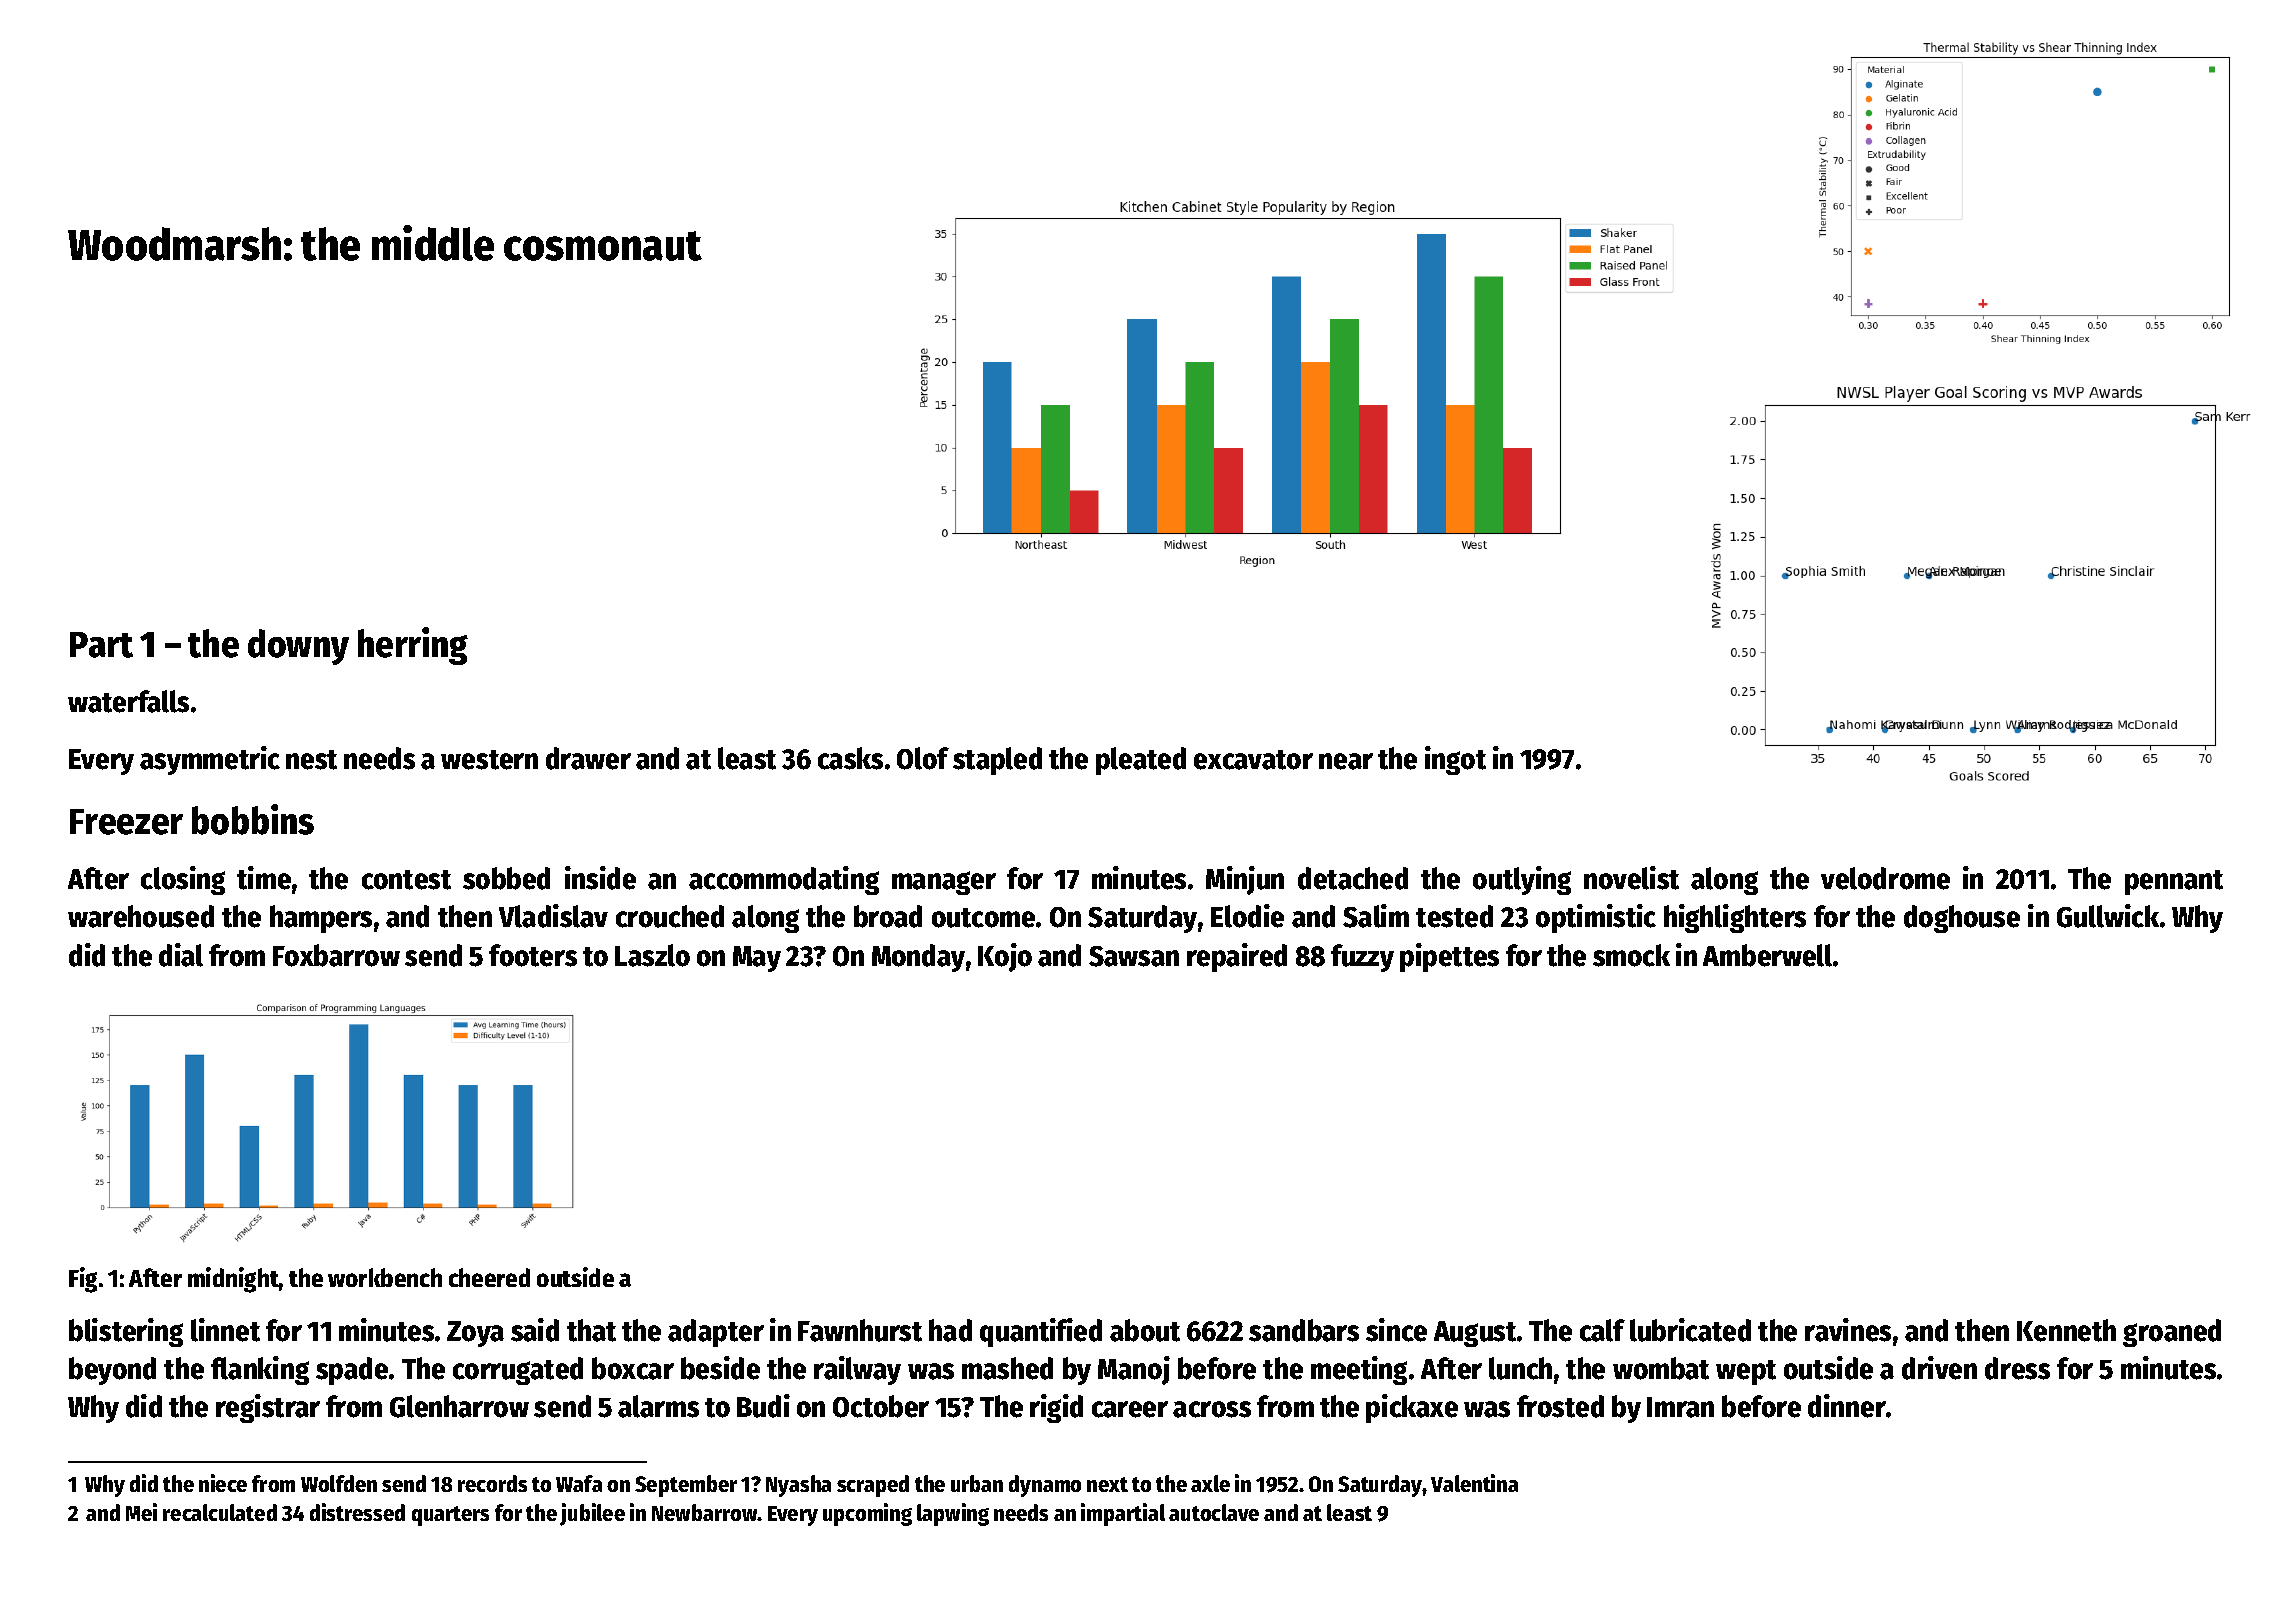  I want to click on about, so click(1145, 1330).
